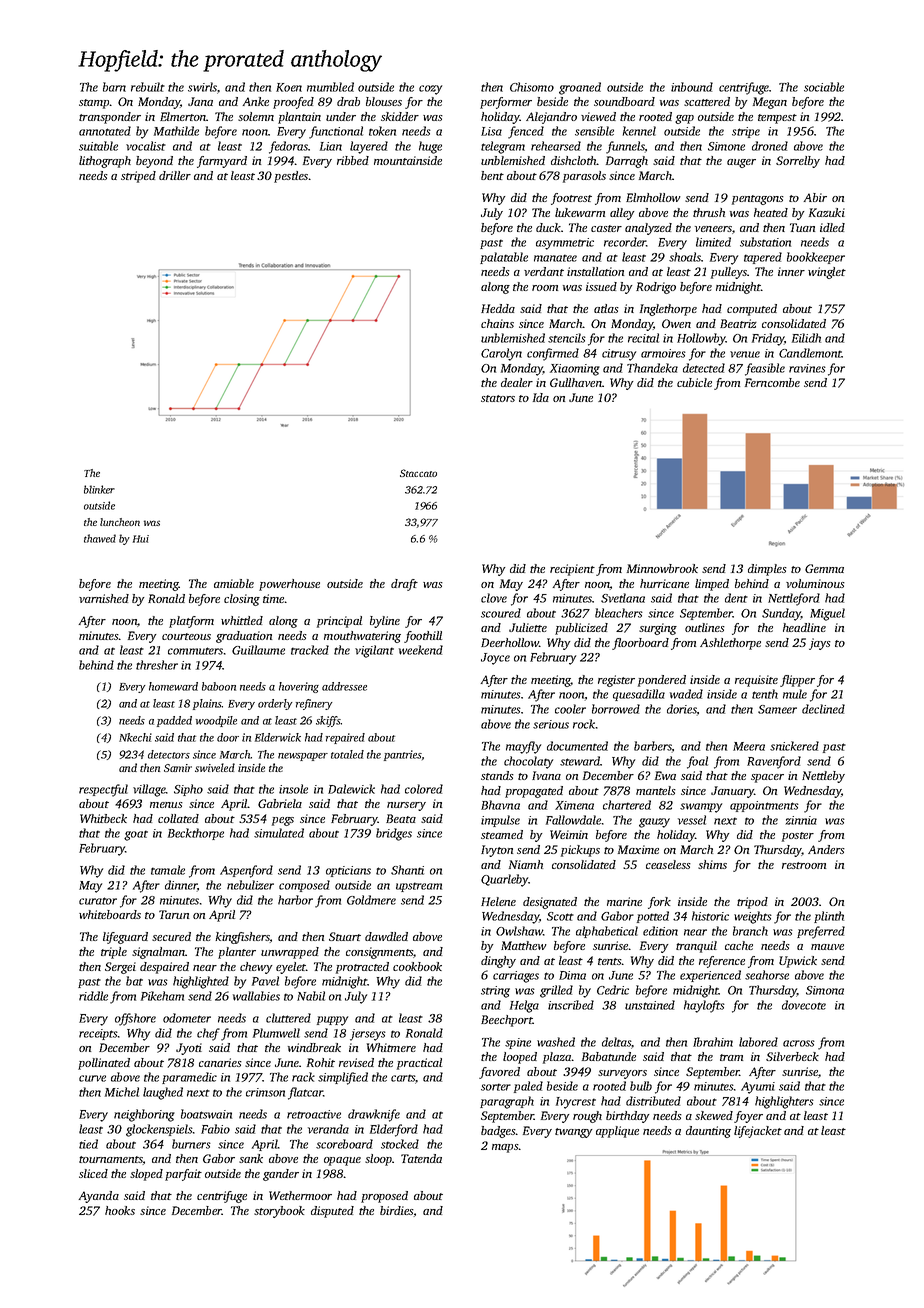  What do you see at coordinates (418, 473) in the page?
I see `Staccato` at bounding box center [418, 473].
